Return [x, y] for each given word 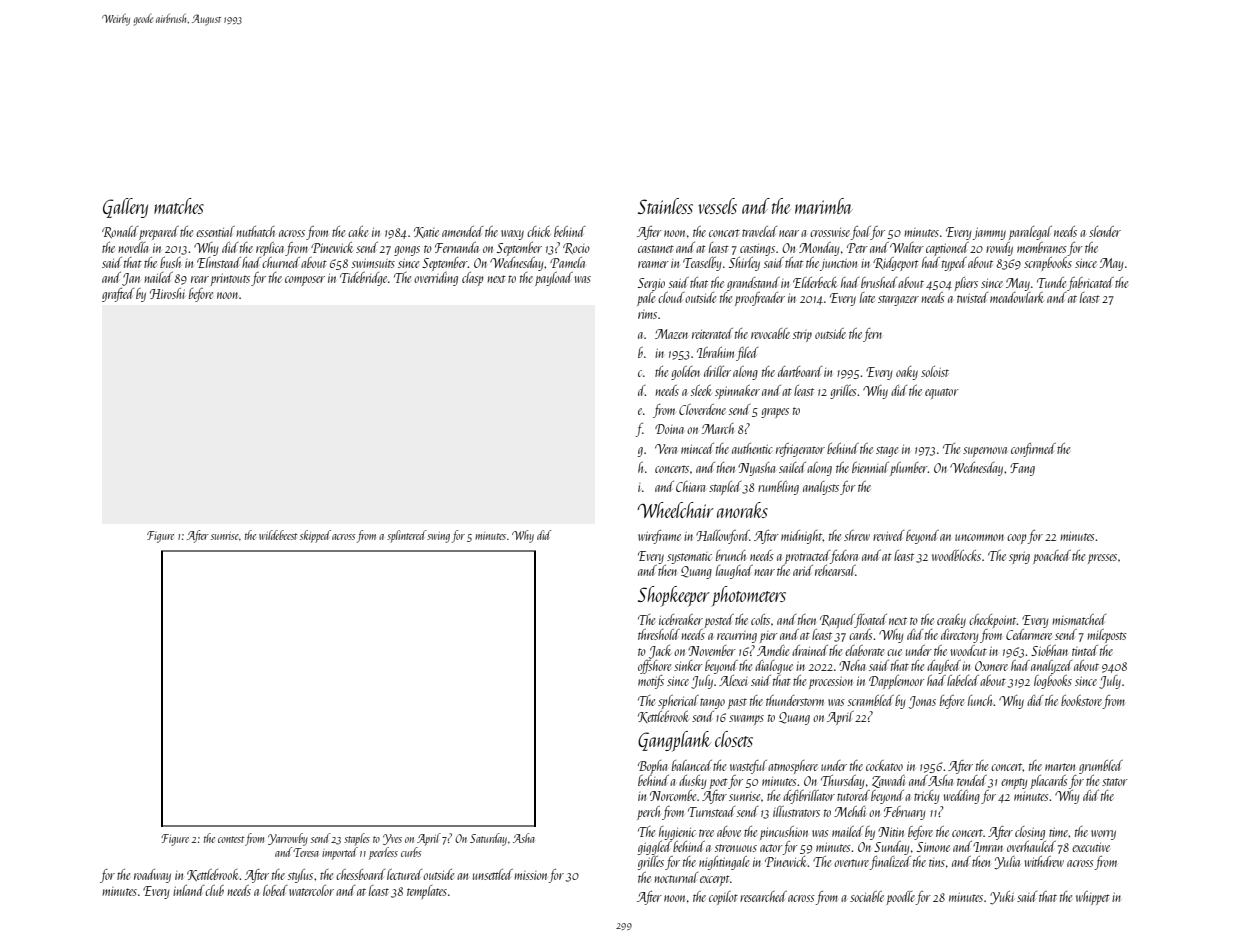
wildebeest [278, 535]
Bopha [652, 767]
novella [133, 247]
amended [462, 231]
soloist [935, 371]
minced [697, 448]
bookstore [1082, 702]
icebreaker [681, 619]
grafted [118, 295]
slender [1105, 231]
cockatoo [884, 765]
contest [231, 839]
